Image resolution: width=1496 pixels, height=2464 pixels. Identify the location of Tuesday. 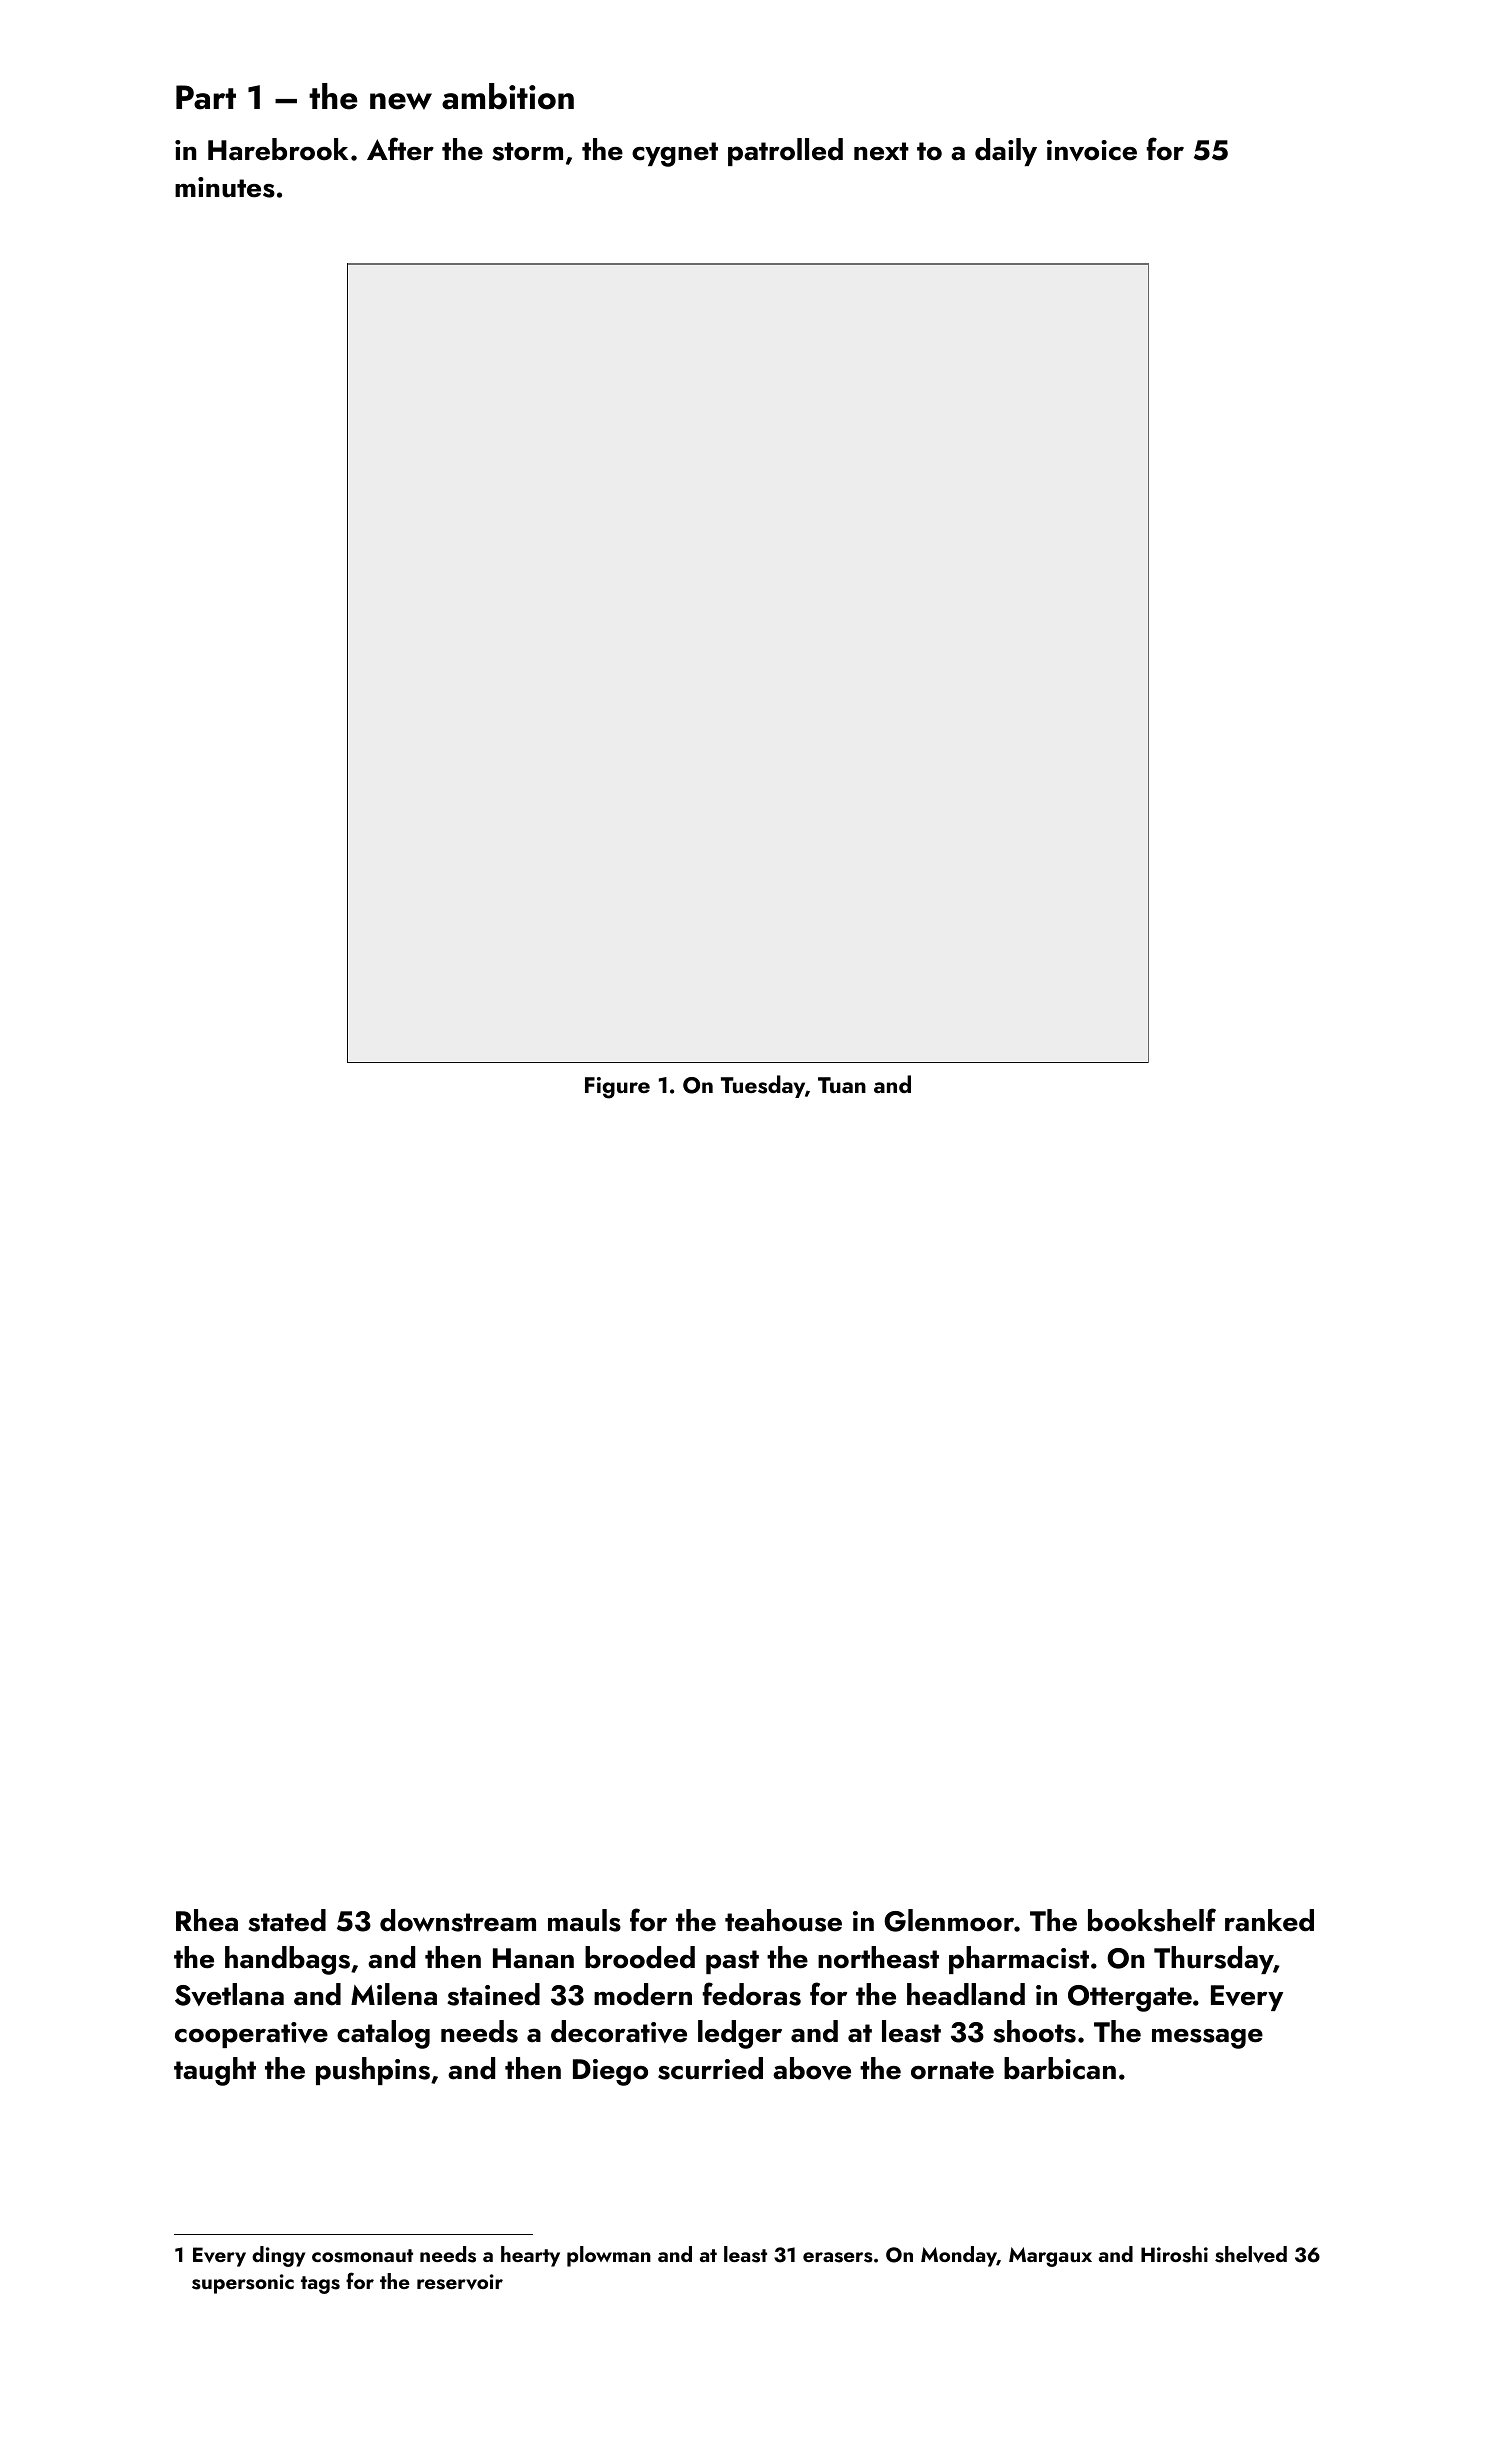
(763, 1086).
